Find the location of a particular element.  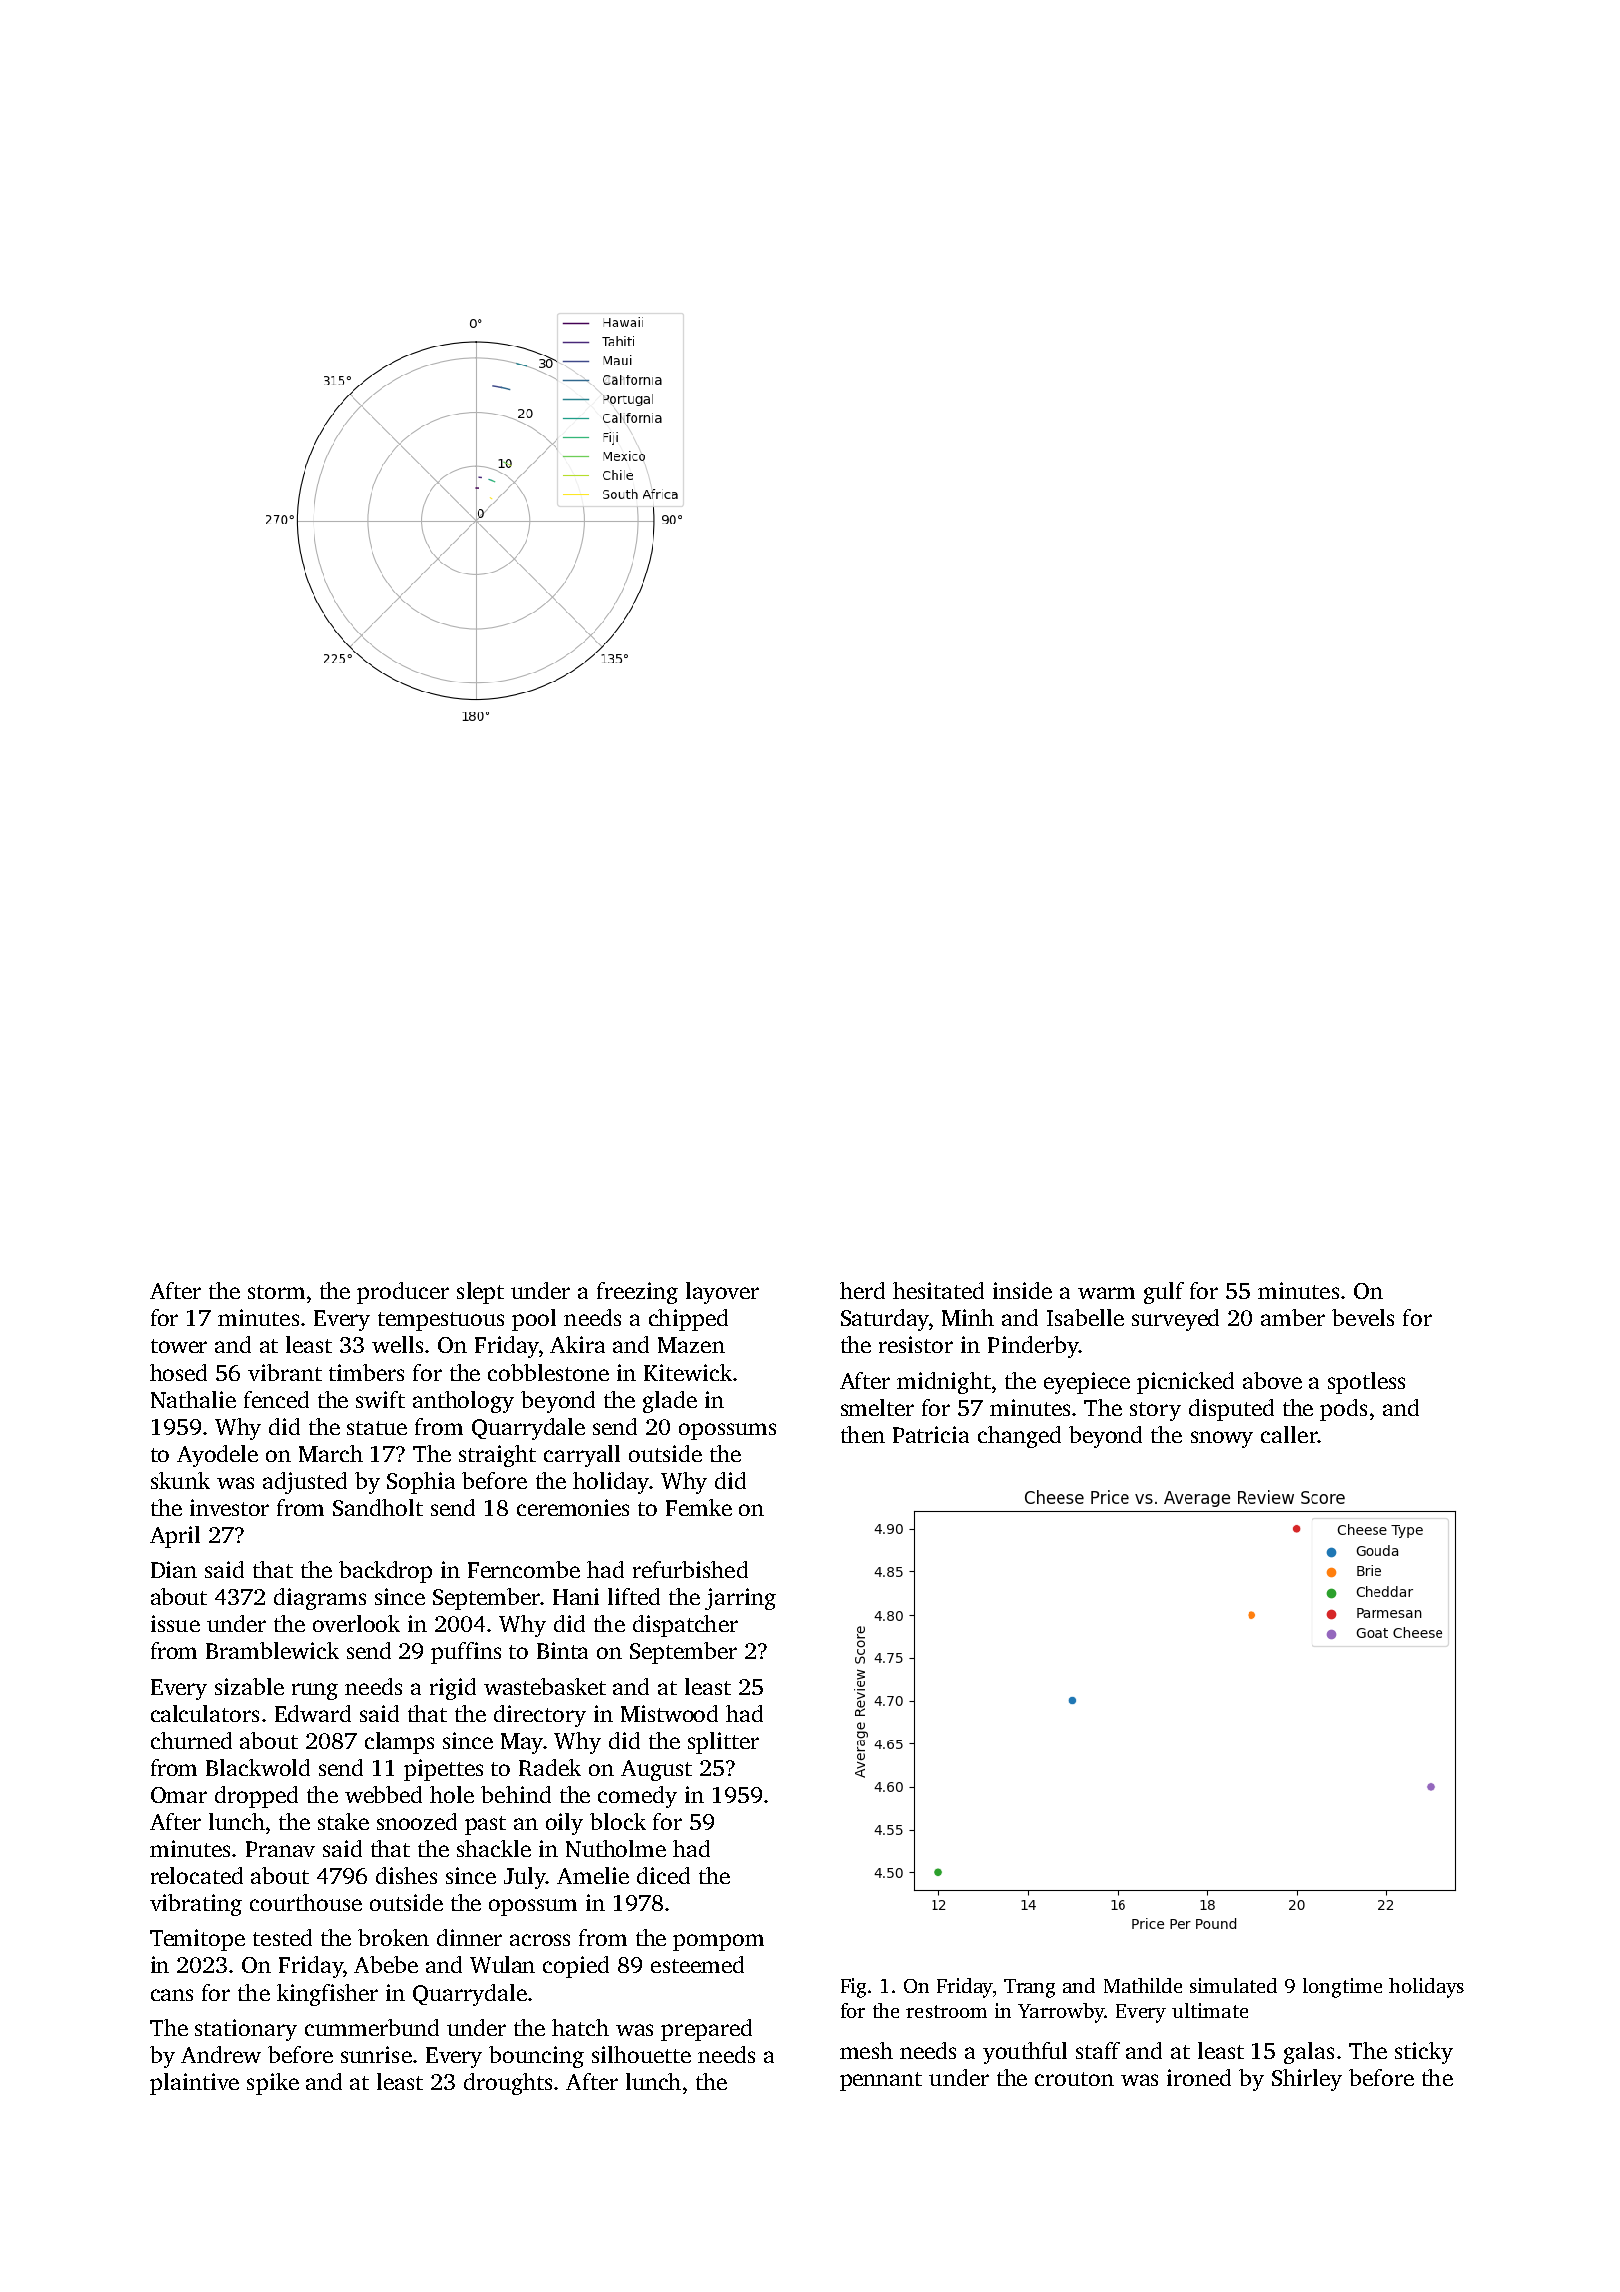

broken is located at coordinates (393, 1937).
